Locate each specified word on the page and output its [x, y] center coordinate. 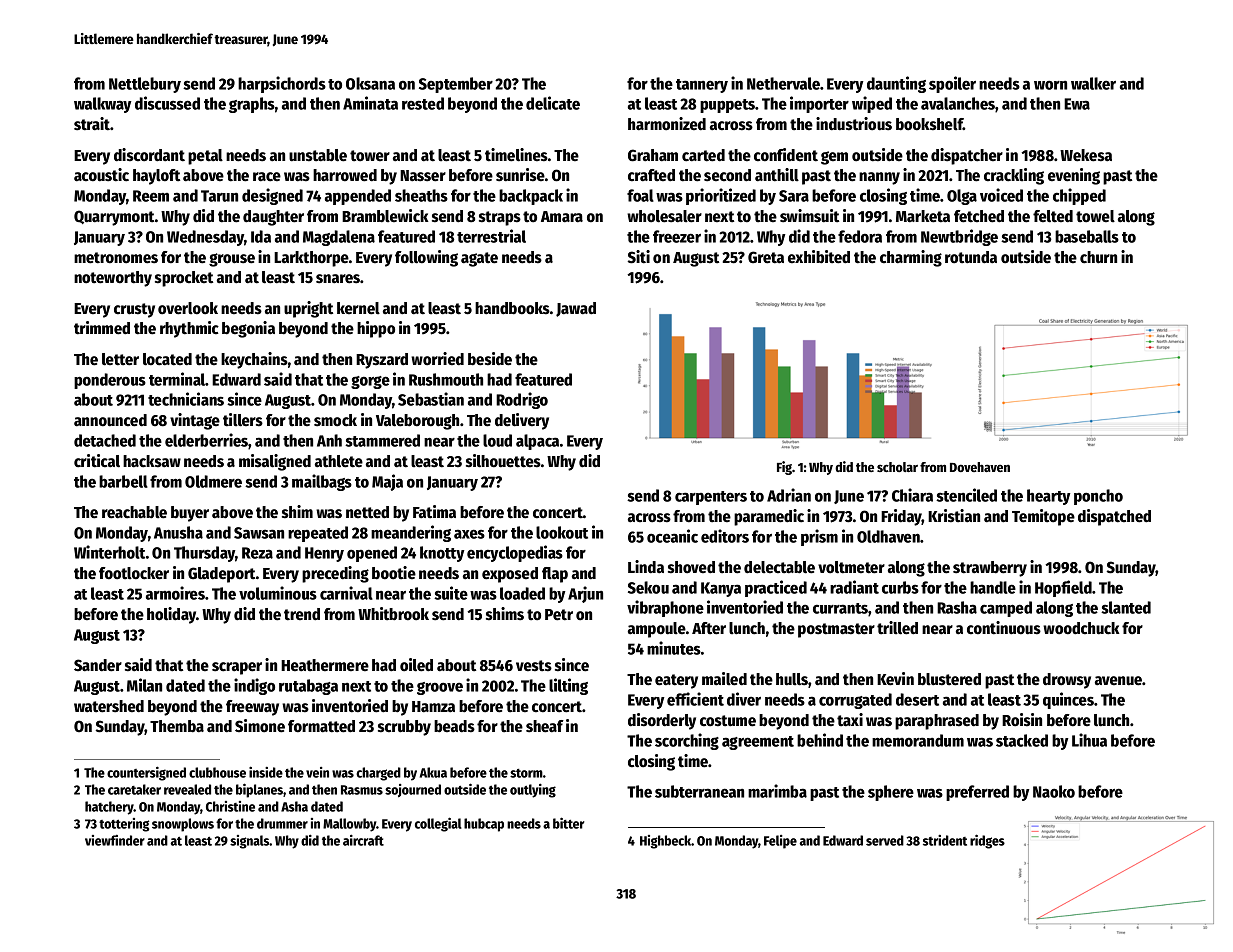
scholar [897, 467]
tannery [702, 86]
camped [1006, 609]
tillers [243, 420]
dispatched [1114, 517]
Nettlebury [145, 85]
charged [378, 774]
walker [1093, 83]
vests [534, 666]
